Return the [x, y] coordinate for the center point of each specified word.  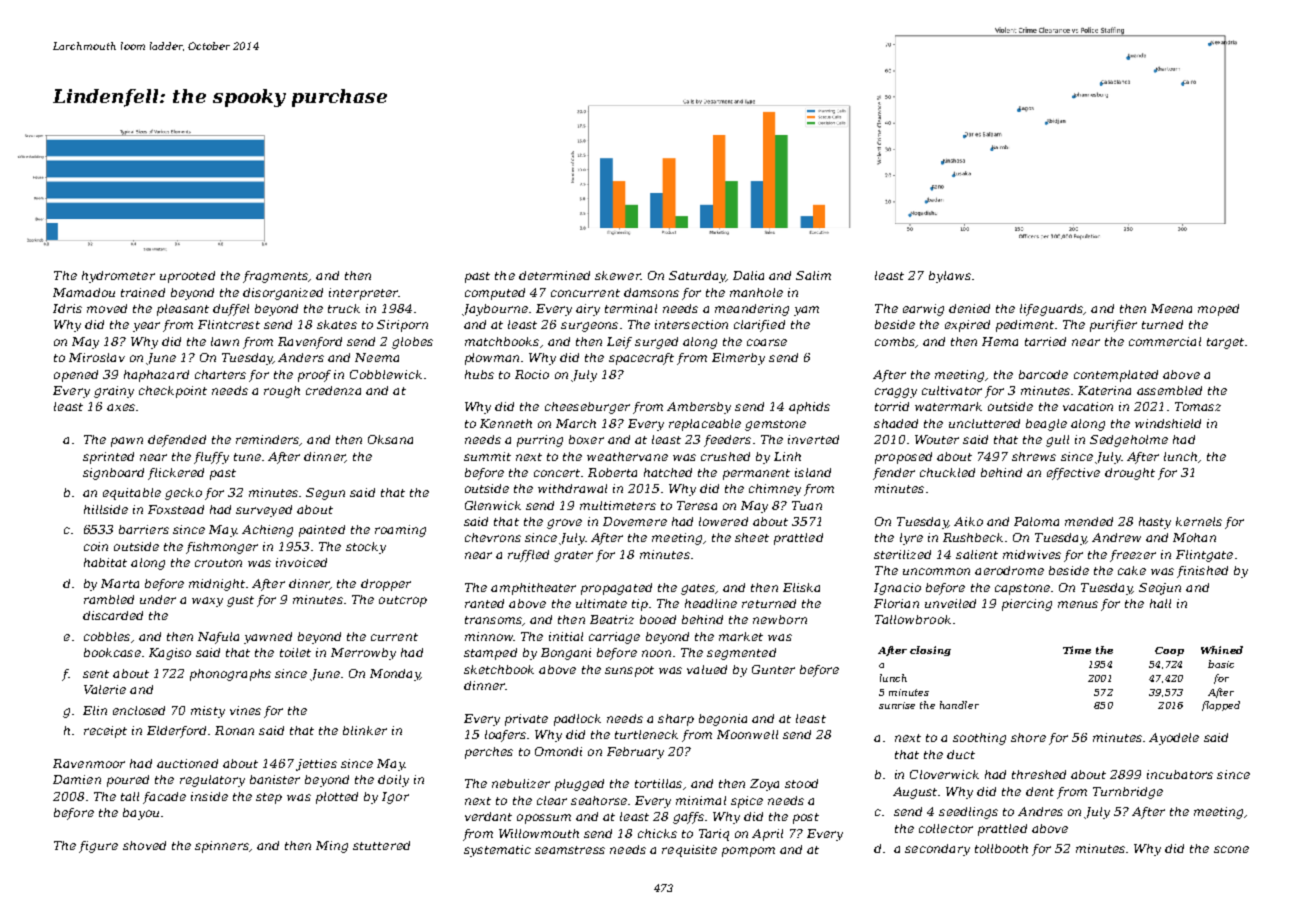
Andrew [1116, 537]
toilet [295, 652]
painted [322, 531]
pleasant [183, 310]
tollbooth [1001, 848]
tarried [1045, 341]
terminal [631, 308]
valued [707, 669]
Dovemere [635, 521]
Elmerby [738, 359]
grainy [114, 392]
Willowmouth [539, 833]
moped [1218, 310]
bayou [141, 814]
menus [1078, 604]
